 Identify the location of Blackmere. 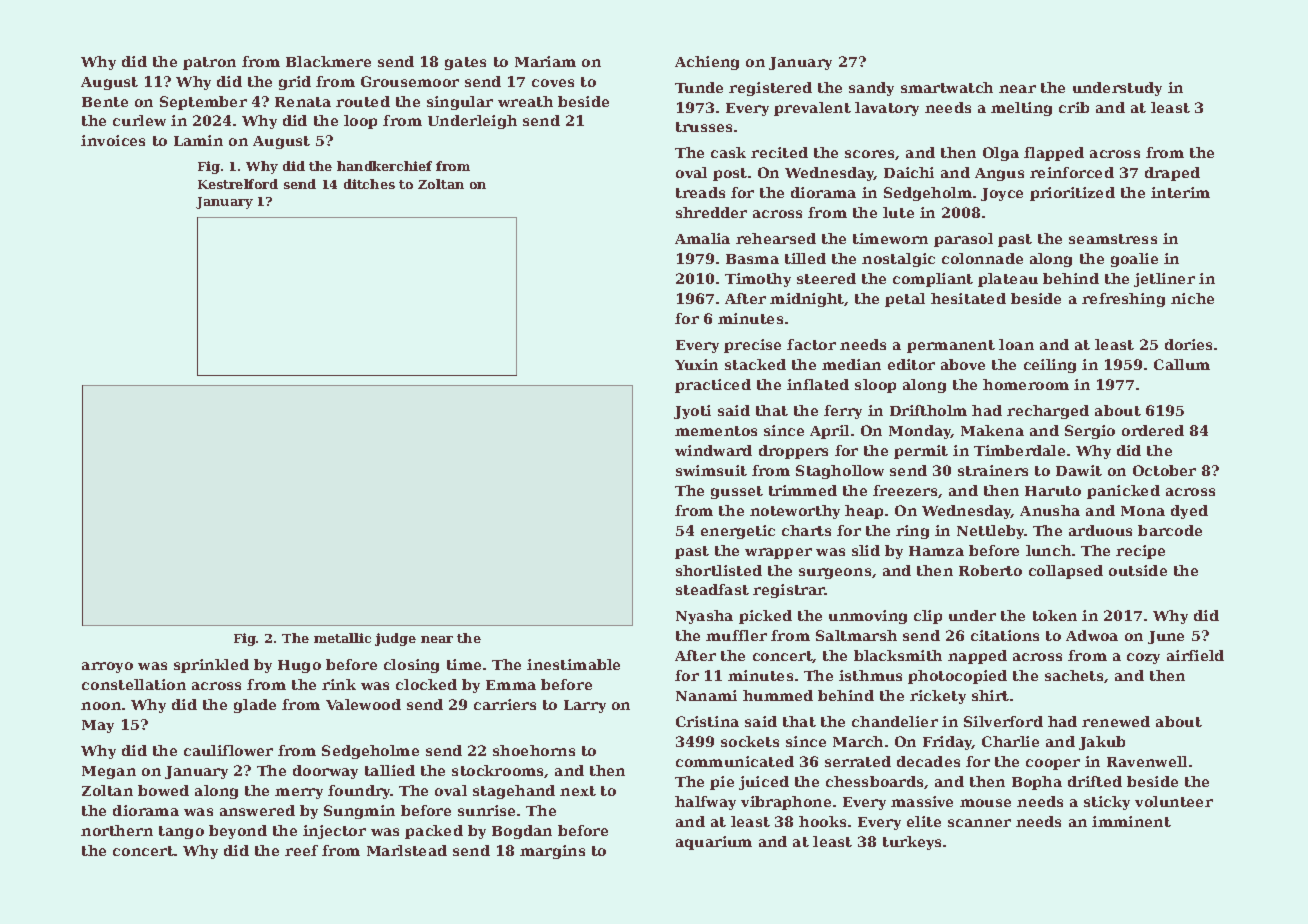
(328, 61).
